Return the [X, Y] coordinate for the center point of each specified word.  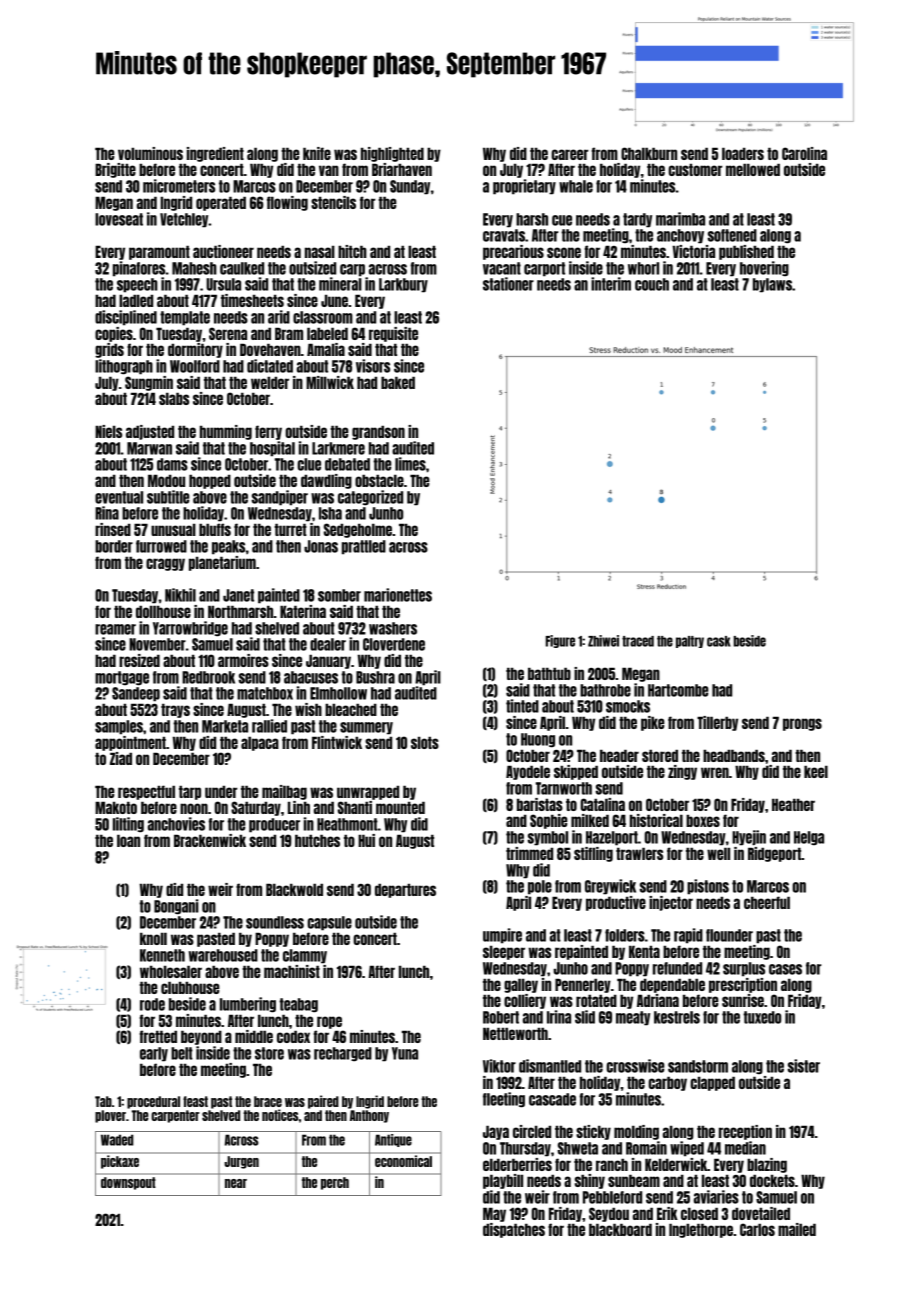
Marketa [225, 726]
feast [195, 1101]
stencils [333, 202]
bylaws [772, 285]
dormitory [195, 350]
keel [816, 771]
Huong [538, 740]
